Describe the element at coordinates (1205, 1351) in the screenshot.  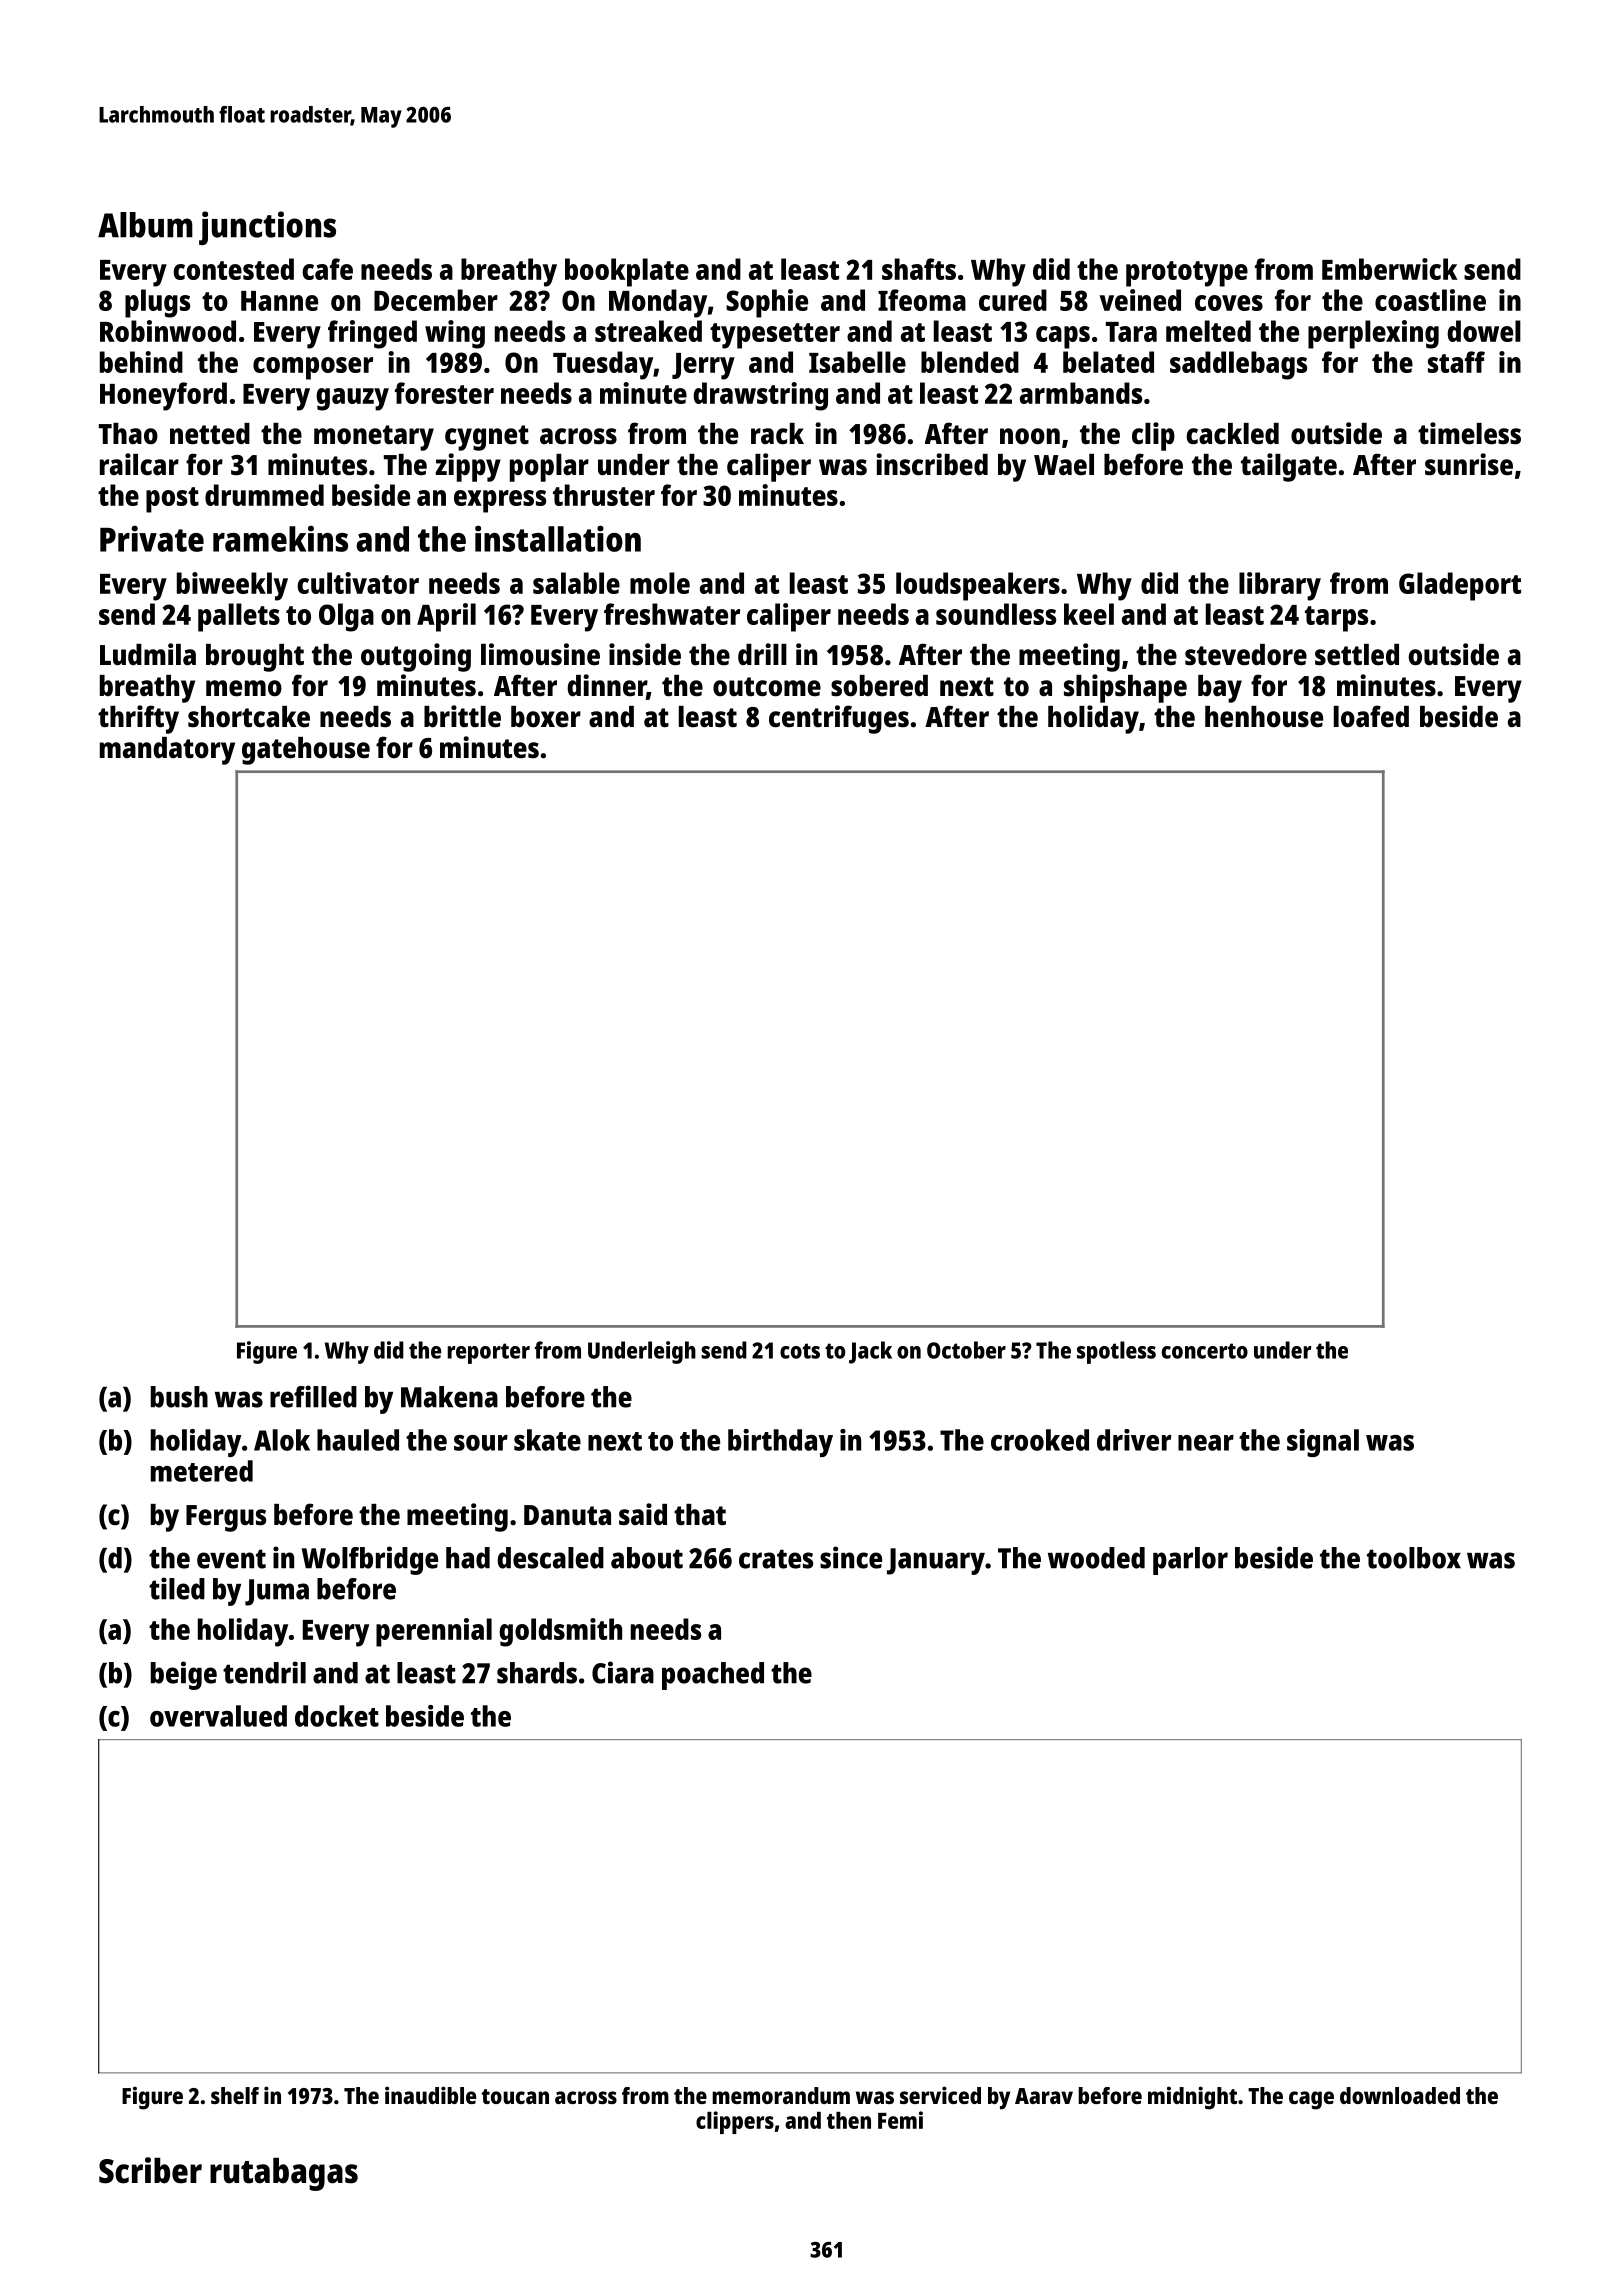
I see `concerto` at that location.
